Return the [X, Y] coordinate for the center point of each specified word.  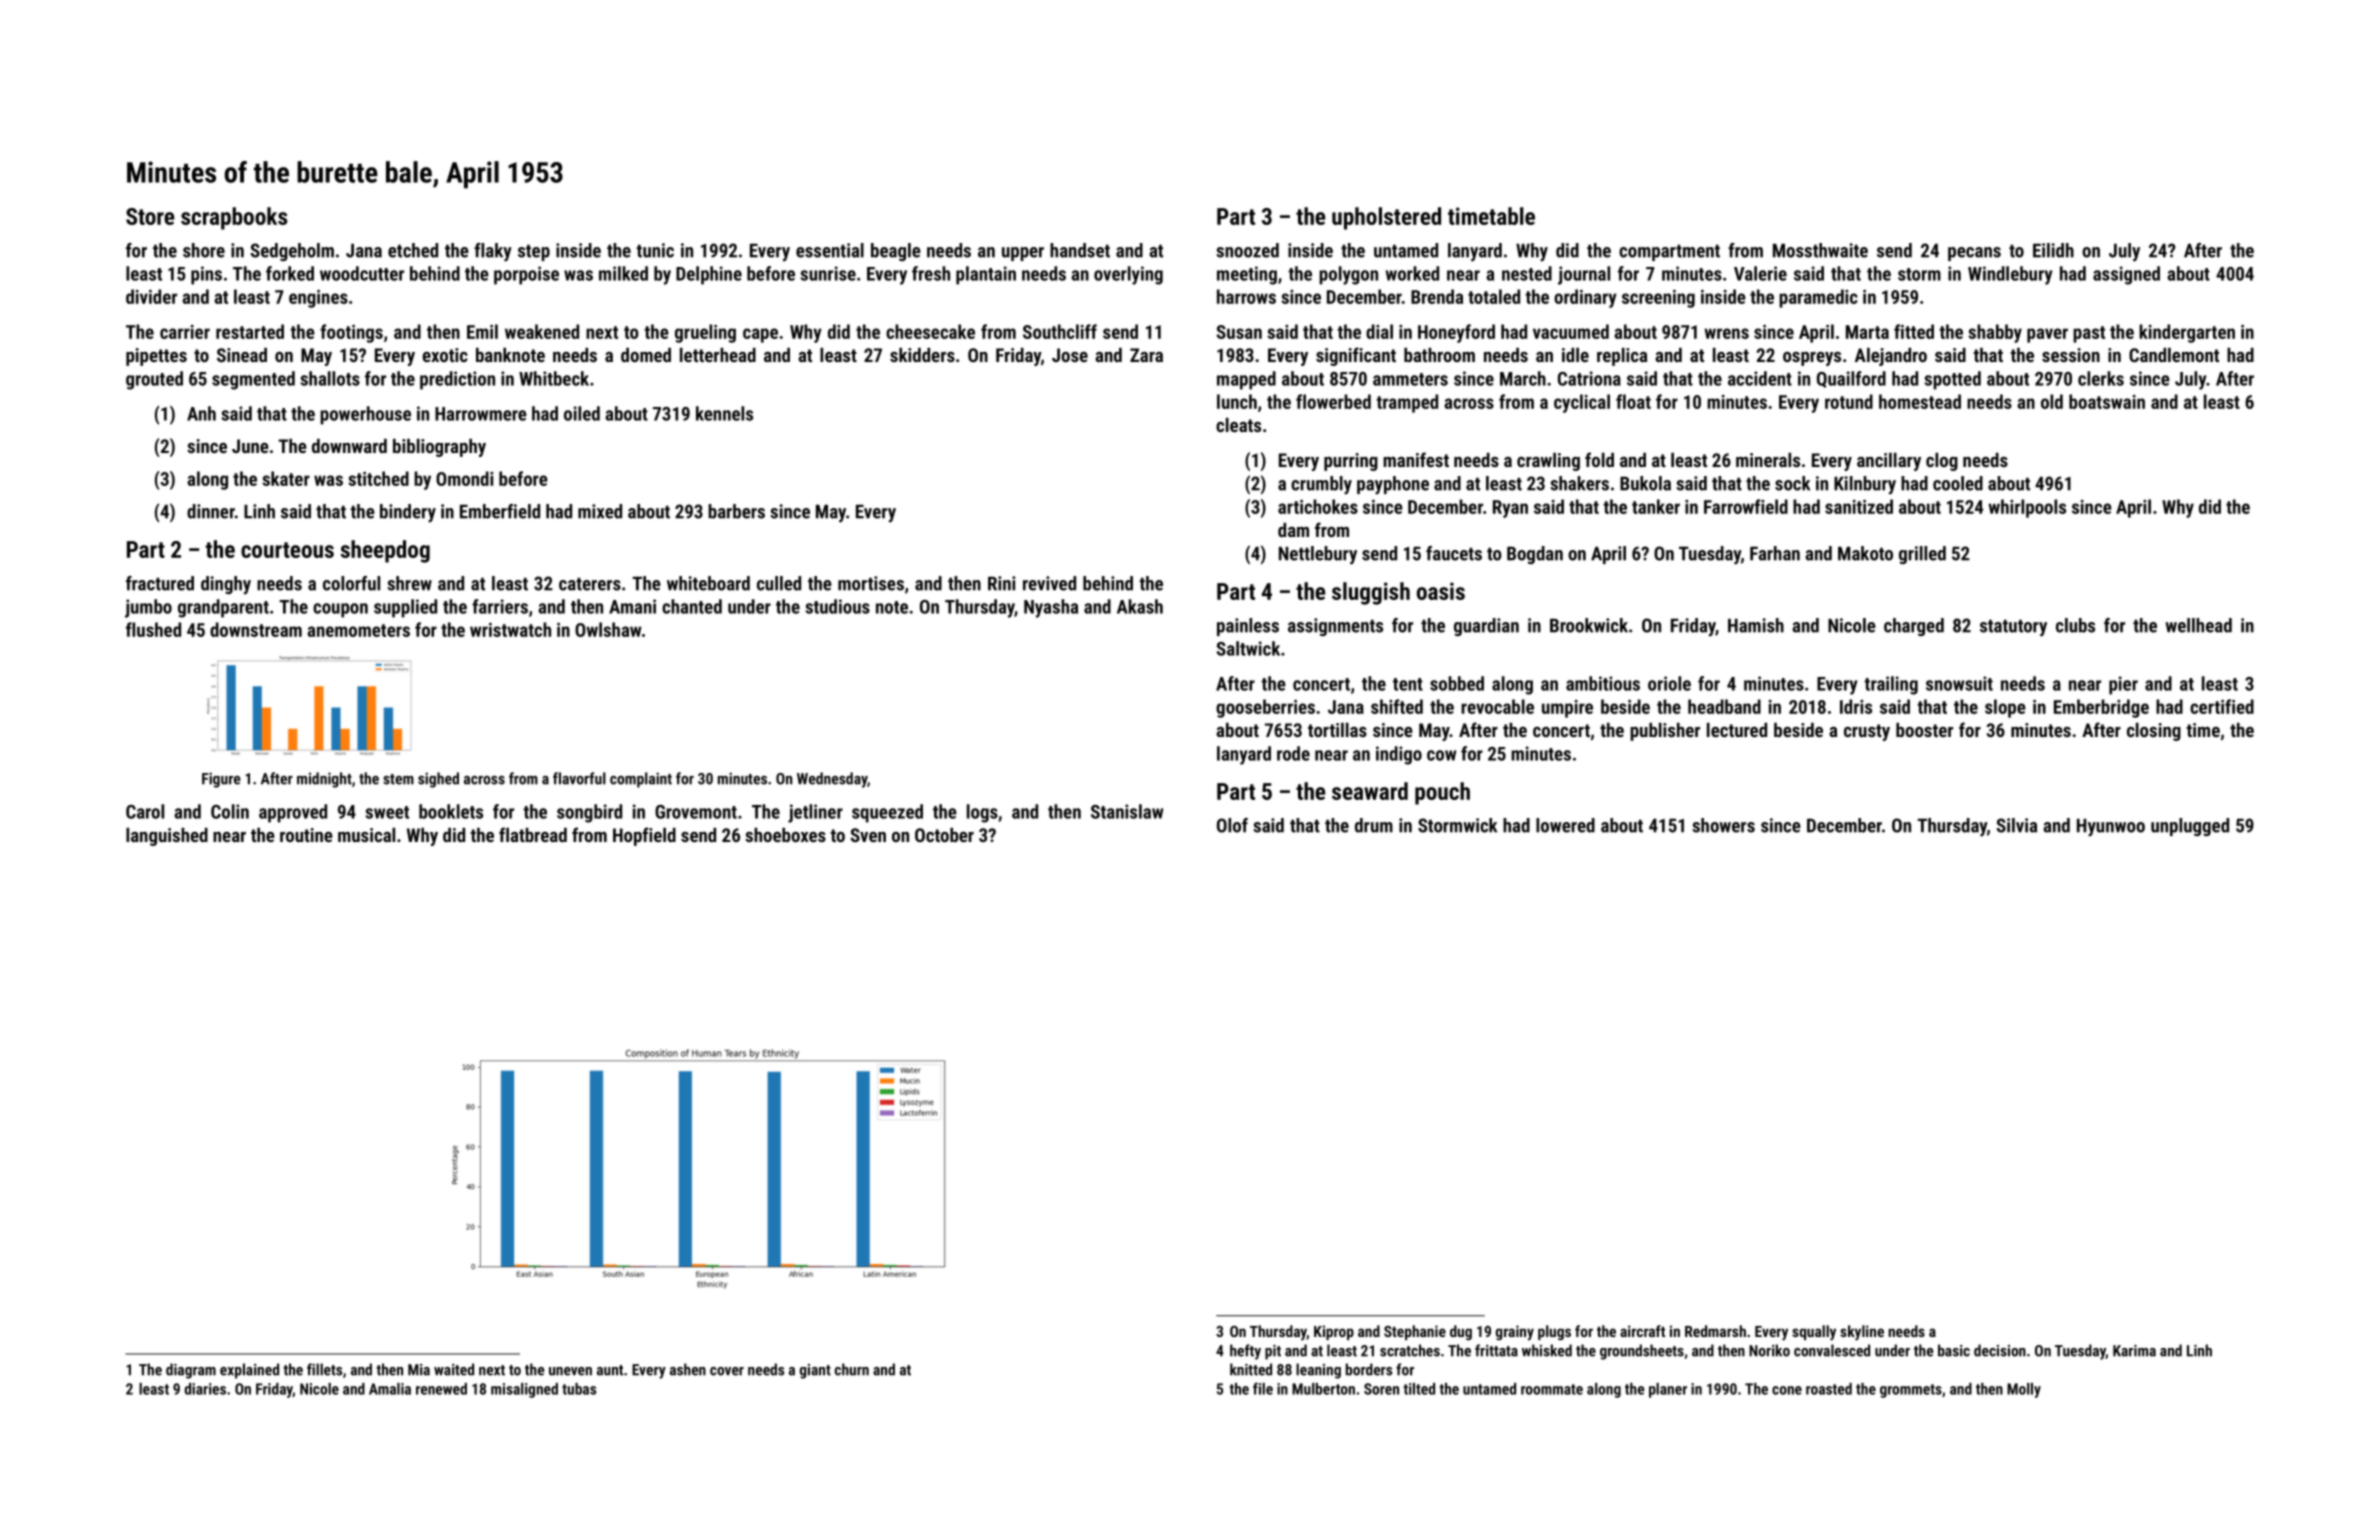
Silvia [2016, 825]
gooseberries [1265, 708]
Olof [1232, 825]
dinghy [226, 585]
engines [318, 299]
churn [852, 1369]
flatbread [533, 834]
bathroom [1439, 355]
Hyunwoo [2111, 828]
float [1633, 401]
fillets [324, 1369]
